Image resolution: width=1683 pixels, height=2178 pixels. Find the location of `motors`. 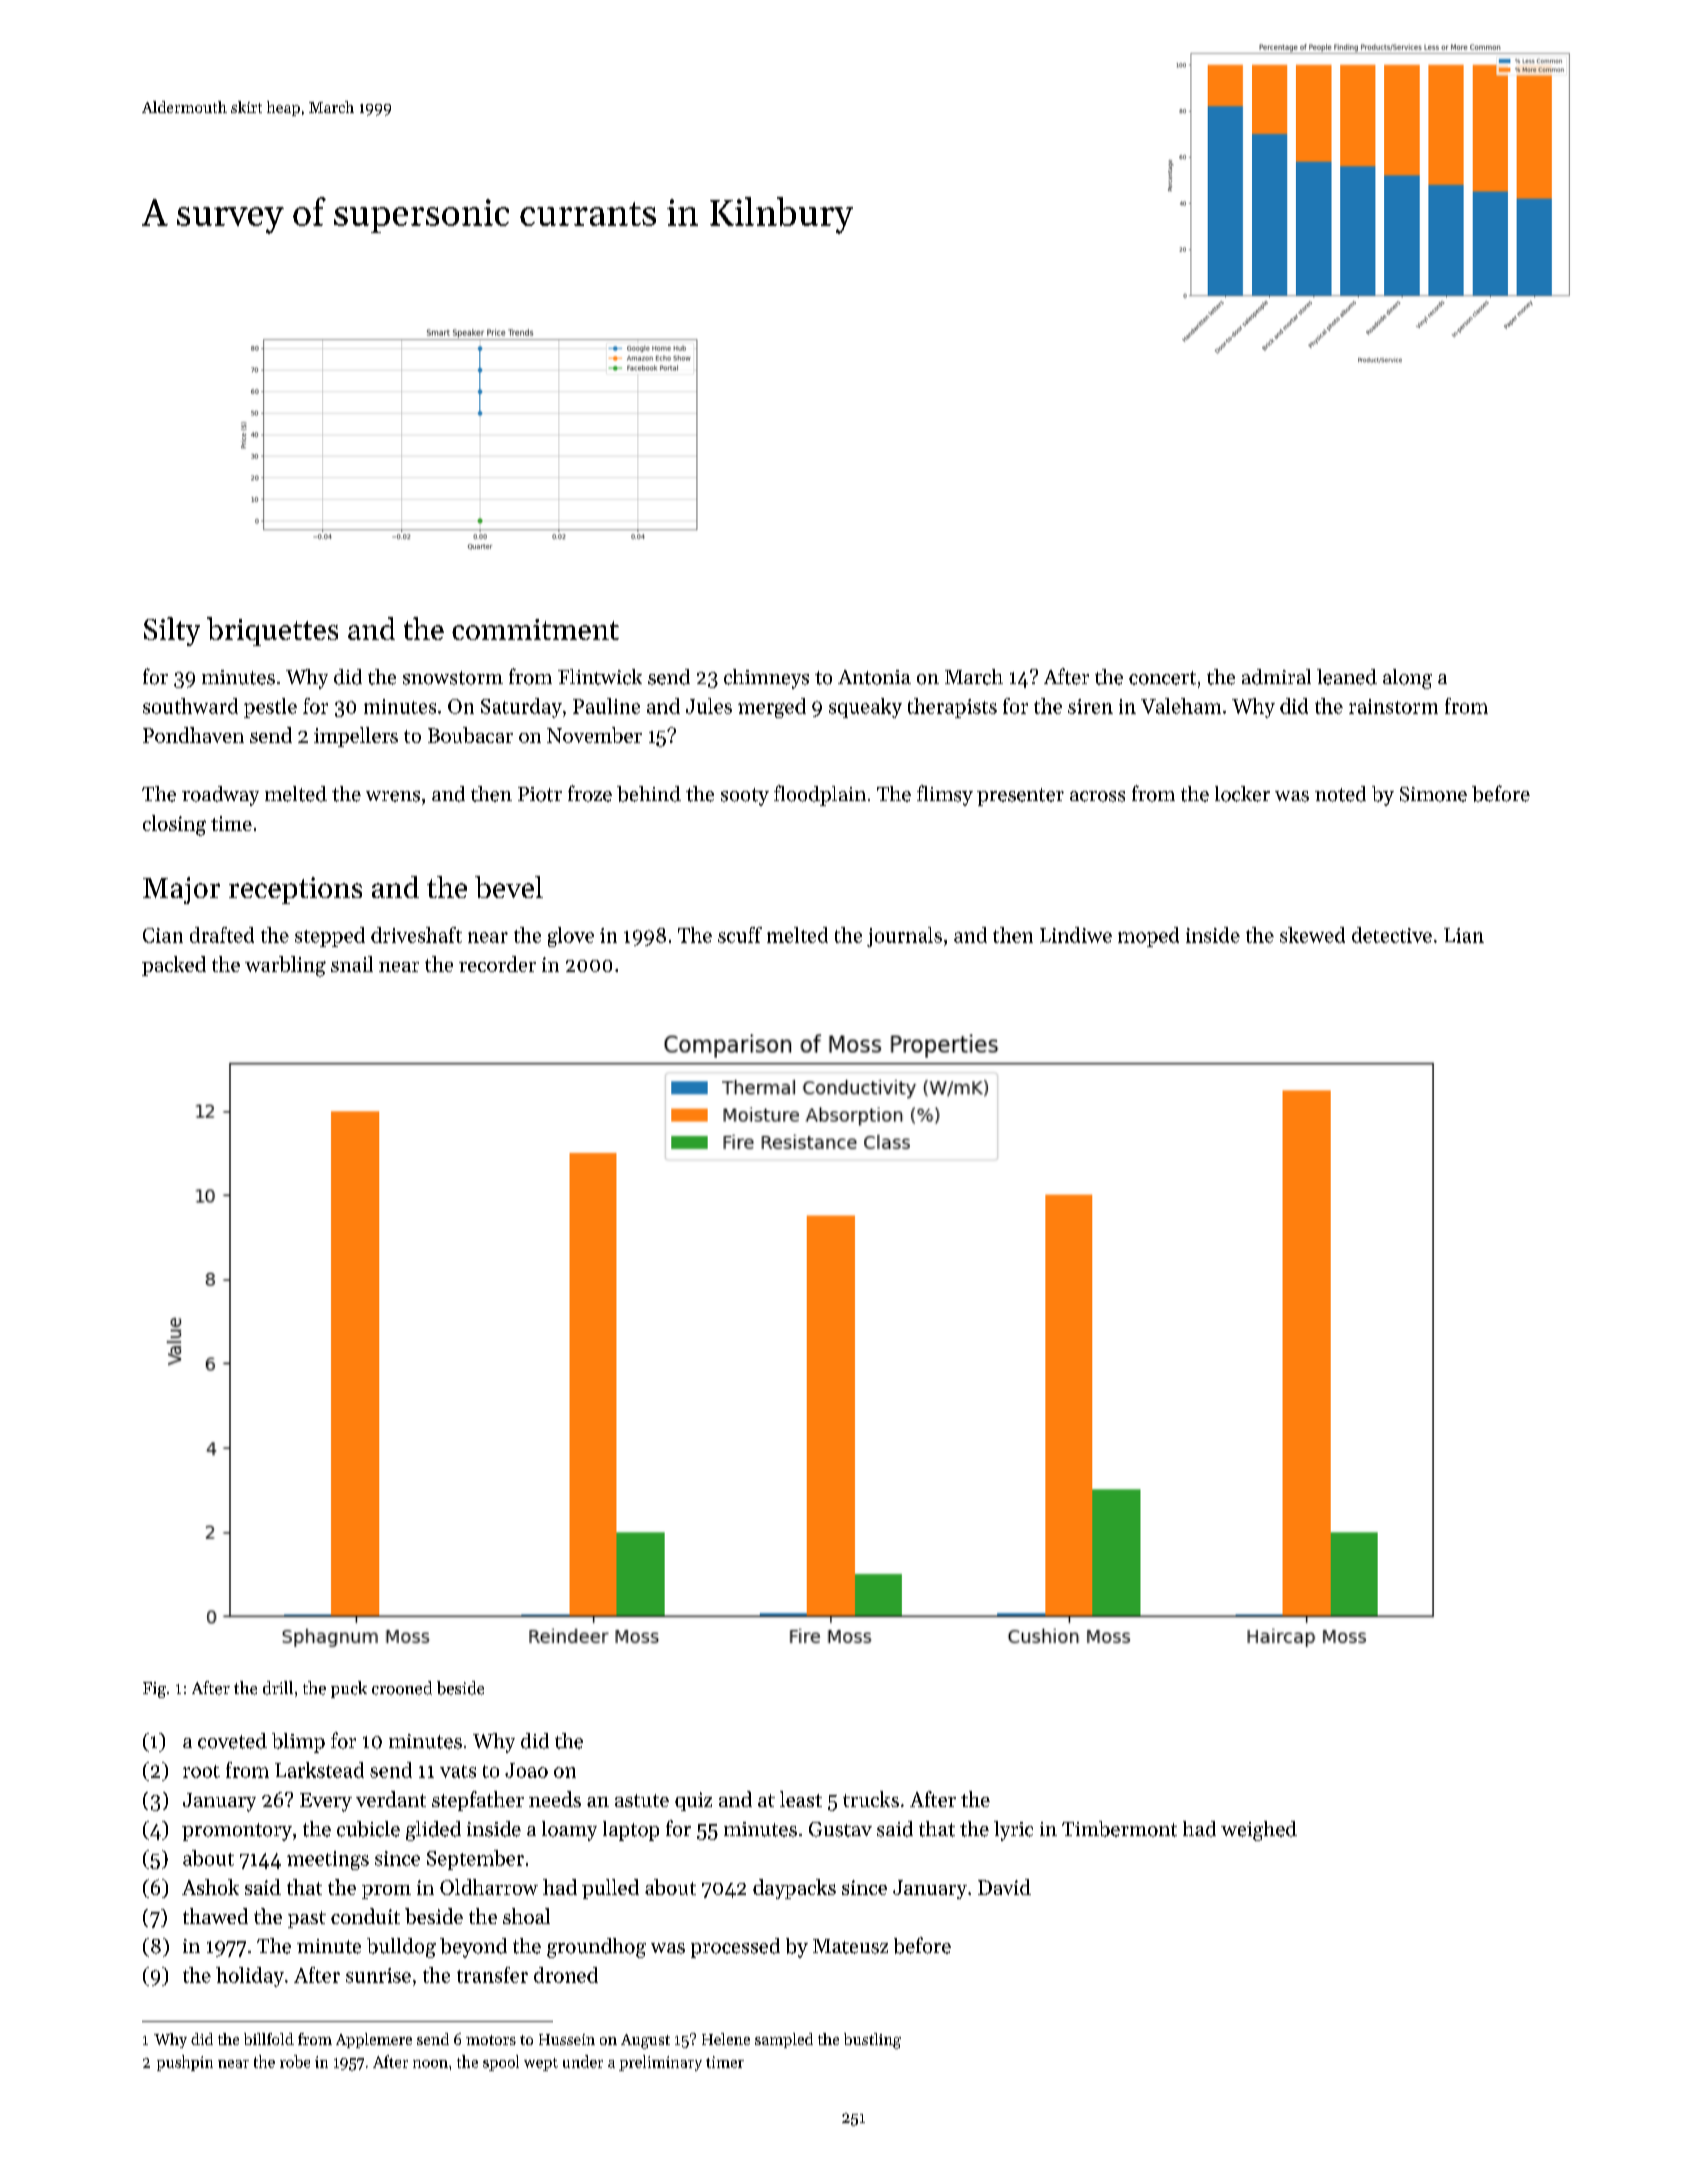

motors is located at coordinates (491, 2040).
